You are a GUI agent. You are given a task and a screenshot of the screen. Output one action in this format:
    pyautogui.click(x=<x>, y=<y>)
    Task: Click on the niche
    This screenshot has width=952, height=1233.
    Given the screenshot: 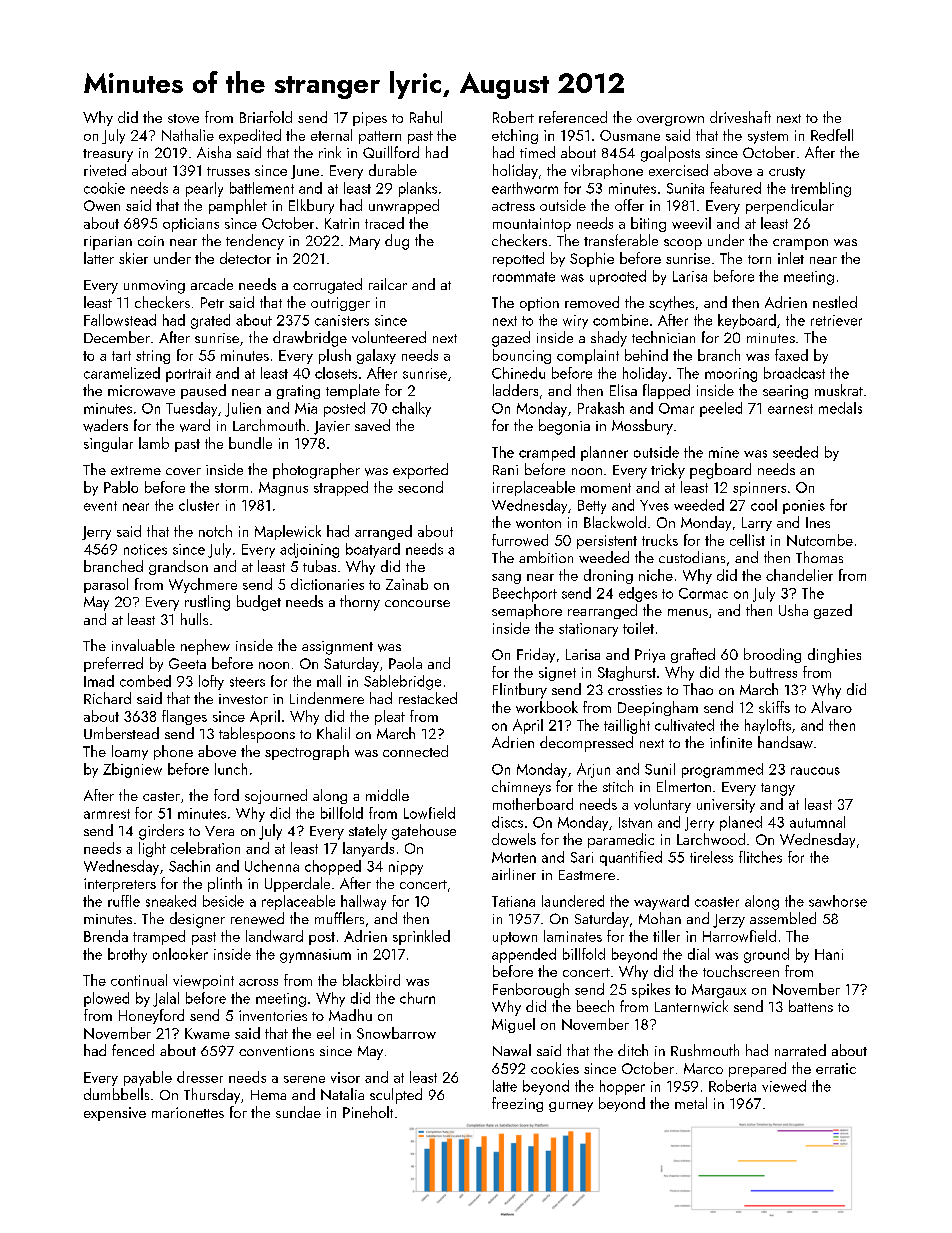 What is the action you would take?
    pyautogui.click(x=656, y=575)
